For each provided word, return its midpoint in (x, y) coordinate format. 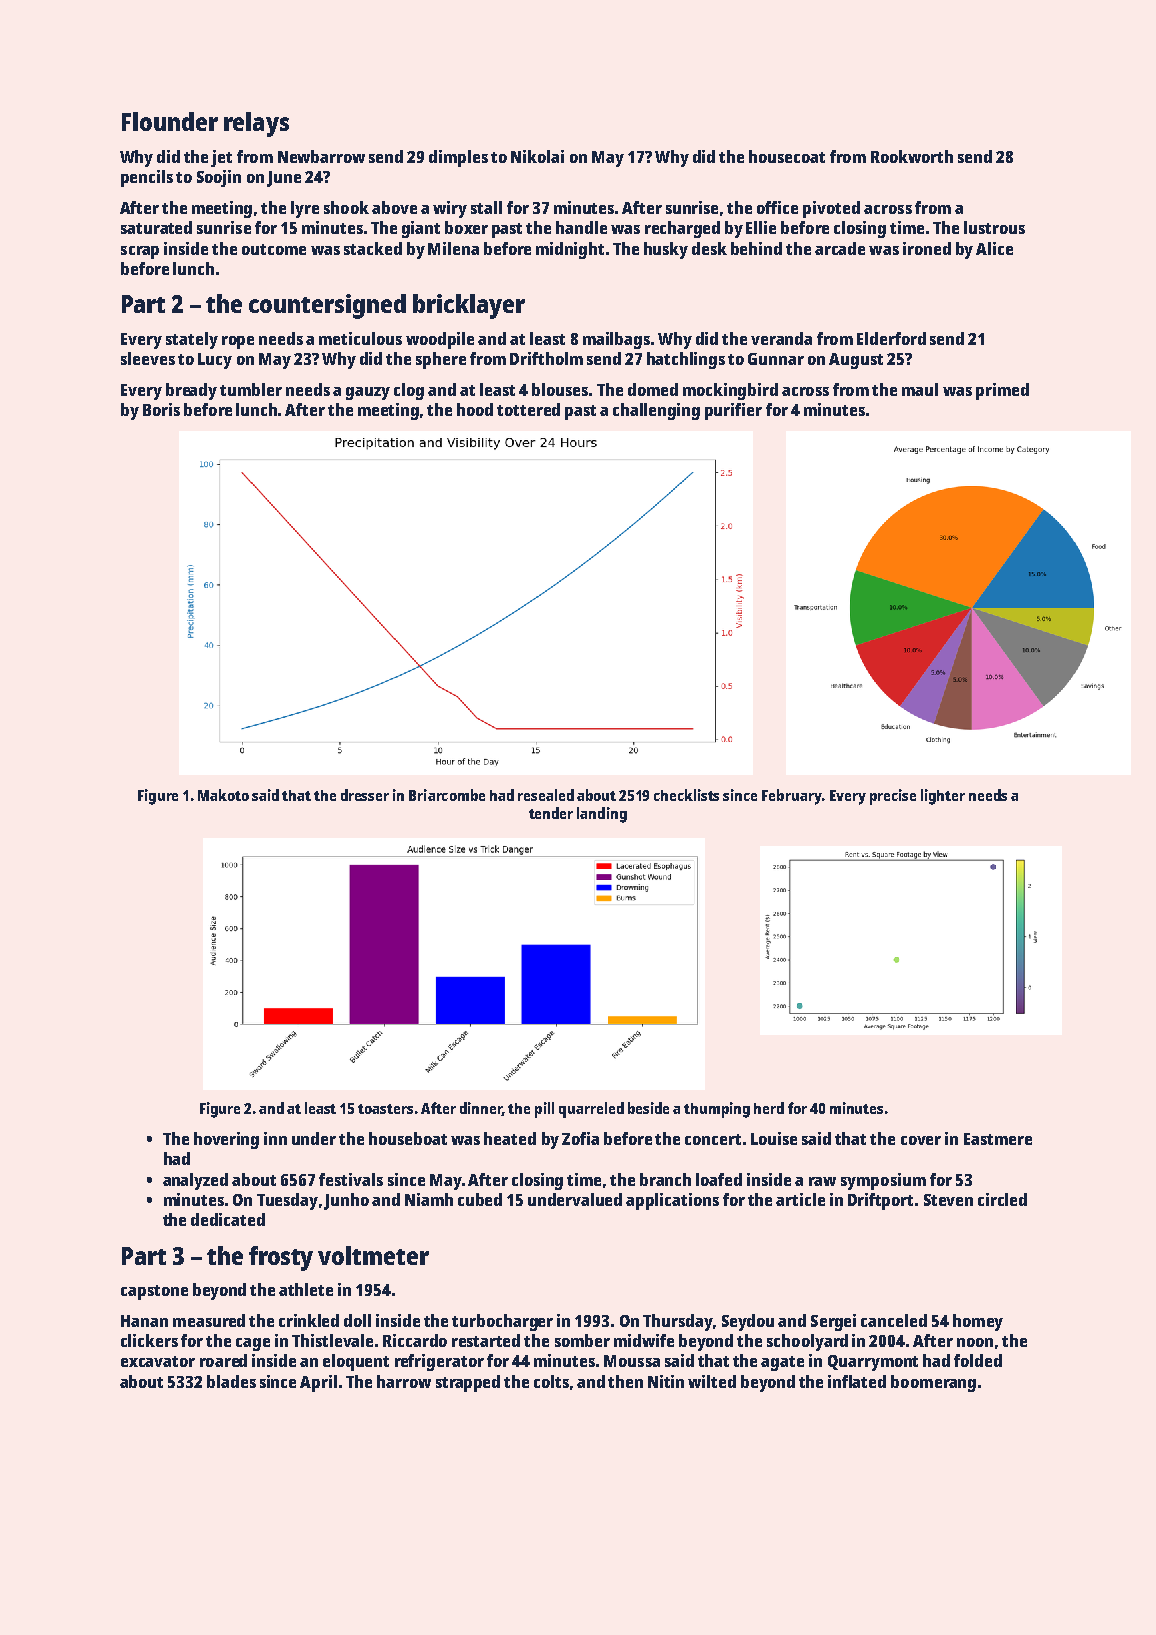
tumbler (251, 389)
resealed (546, 795)
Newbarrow (321, 156)
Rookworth (912, 156)
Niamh (429, 1199)
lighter (943, 797)
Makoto (223, 795)
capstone (154, 1292)
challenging (656, 411)
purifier (733, 411)
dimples (458, 158)
